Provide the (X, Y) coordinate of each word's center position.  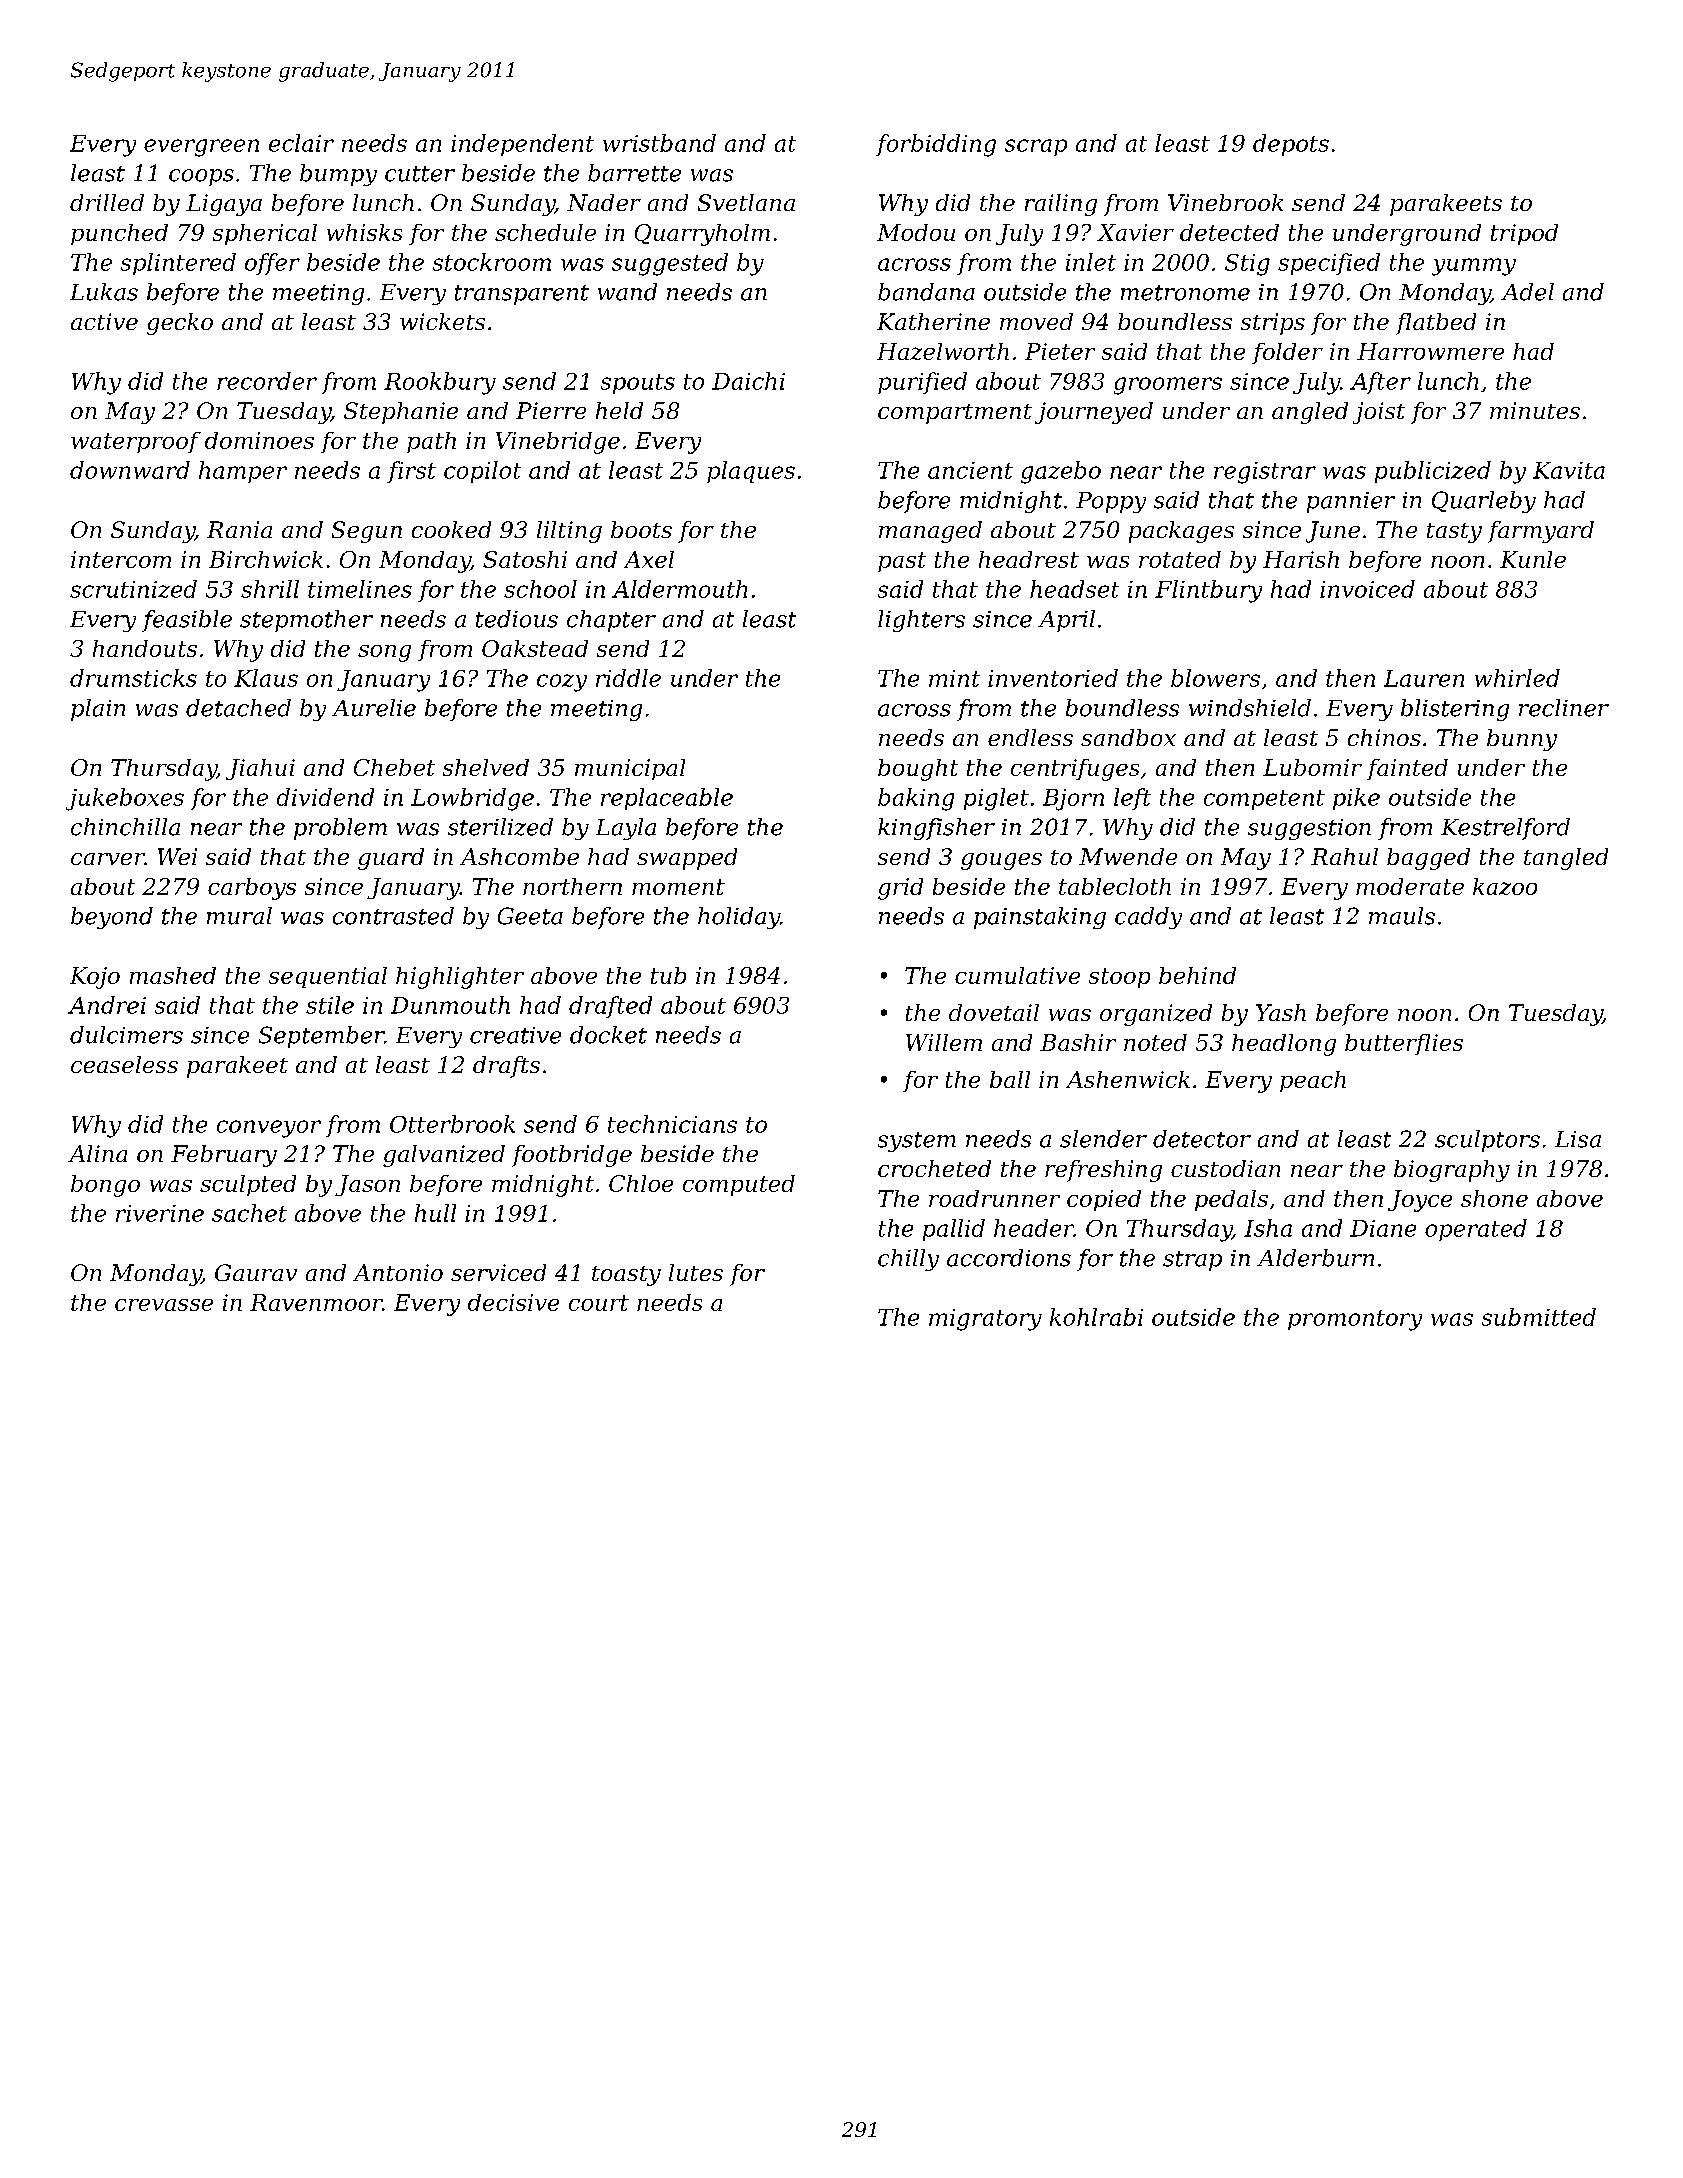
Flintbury (1208, 591)
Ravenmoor (316, 1302)
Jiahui (260, 769)
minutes (1535, 410)
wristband (659, 143)
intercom (121, 559)
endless (1030, 737)
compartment (955, 414)
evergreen (201, 148)
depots (1291, 145)
